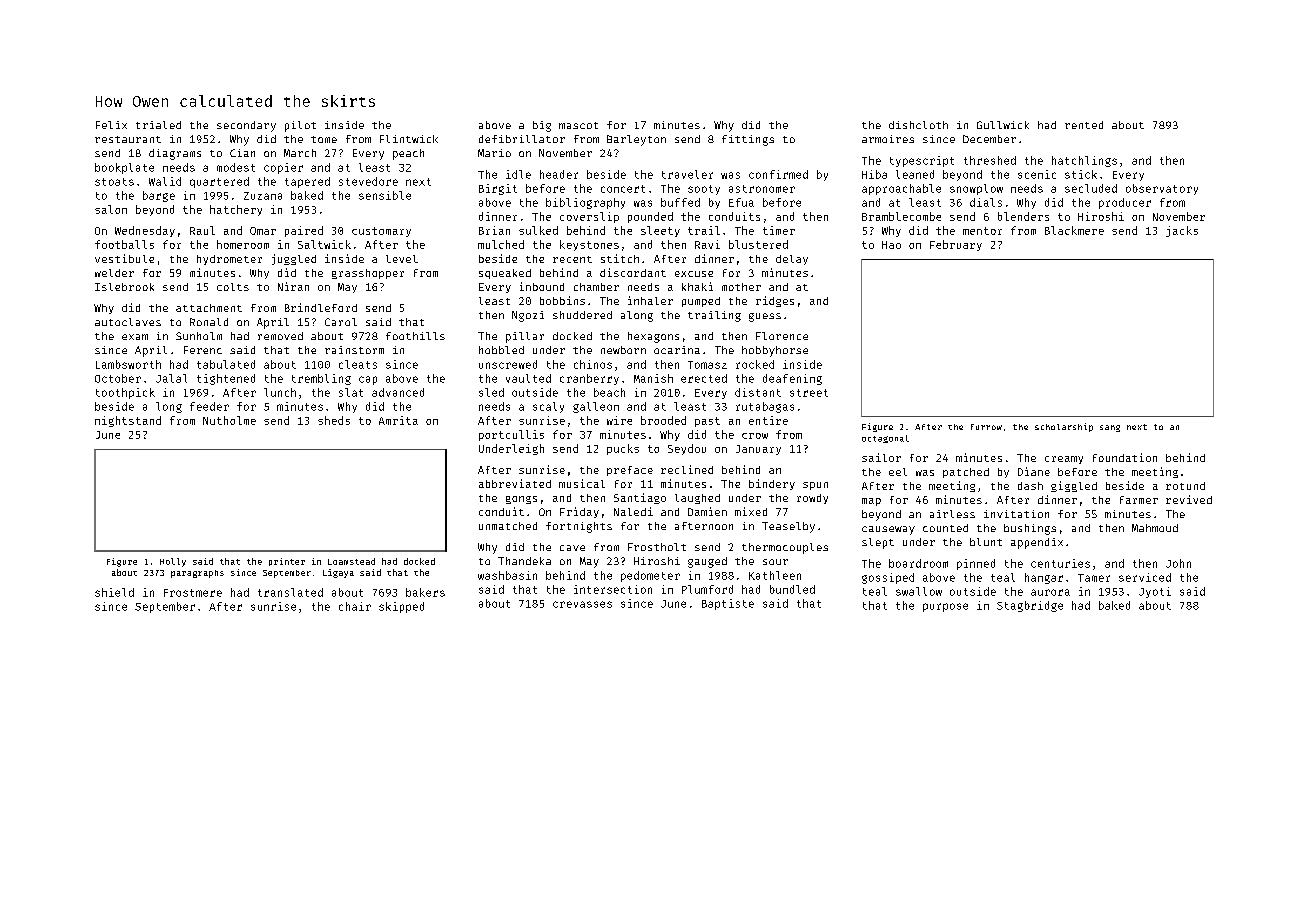  What do you see at coordinates (1110, 428) in the page?
I see `sang` at bounding box center [1110, 428].
